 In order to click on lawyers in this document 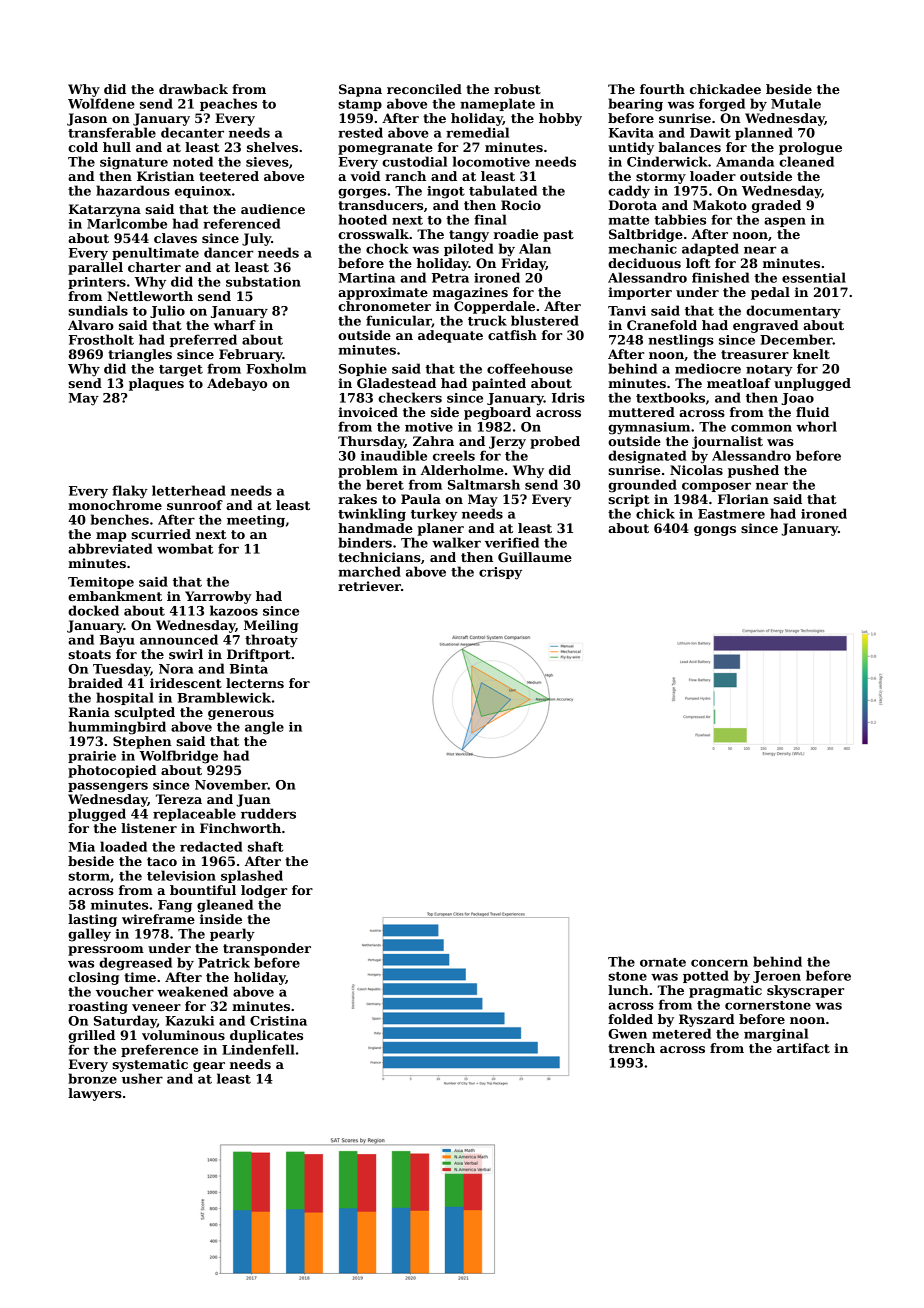, I will do `click(95, 1094)`.
